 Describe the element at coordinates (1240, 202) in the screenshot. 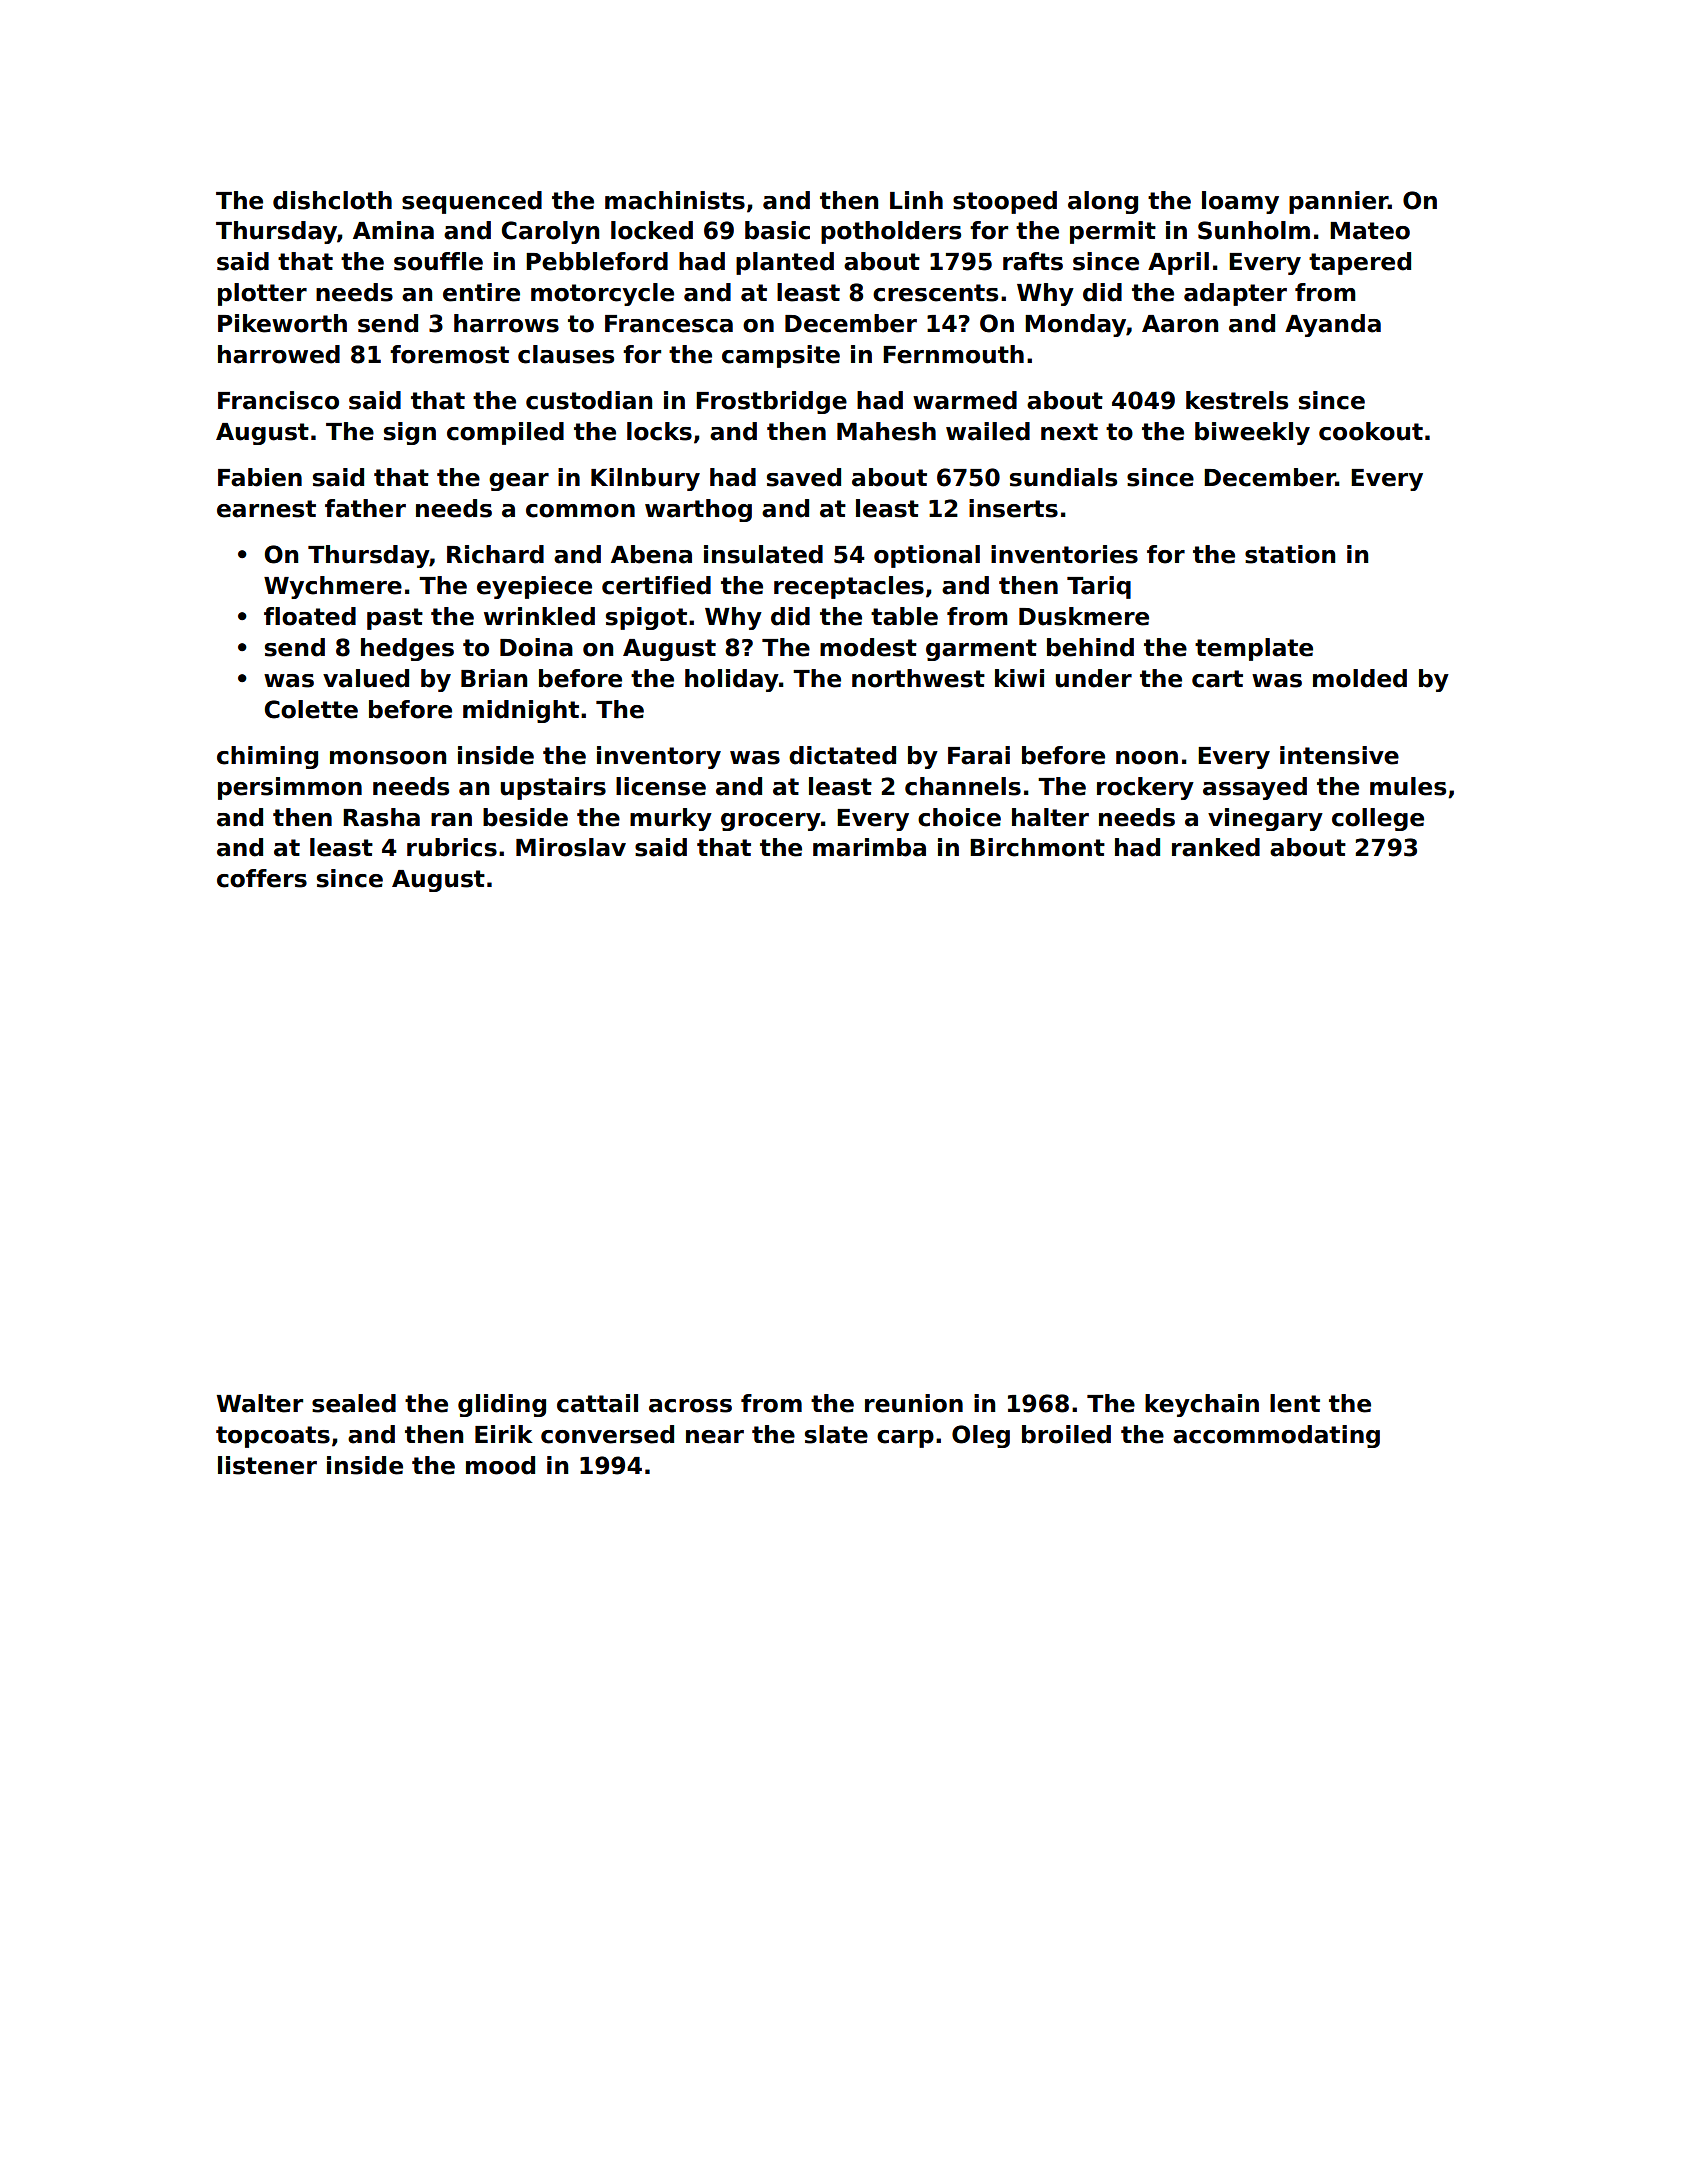

I see `loamy` at that location.
